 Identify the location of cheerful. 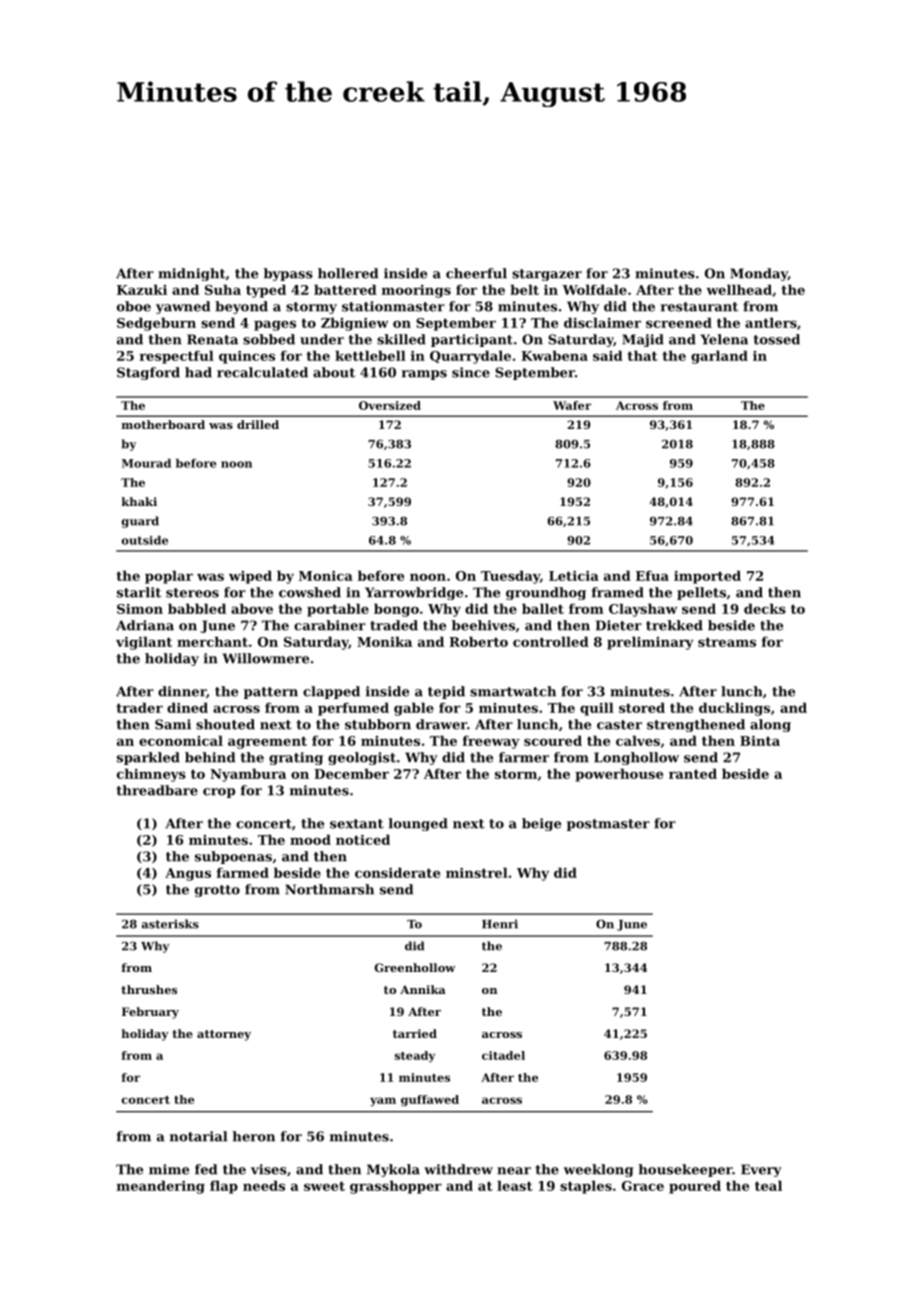
(476, 273).
